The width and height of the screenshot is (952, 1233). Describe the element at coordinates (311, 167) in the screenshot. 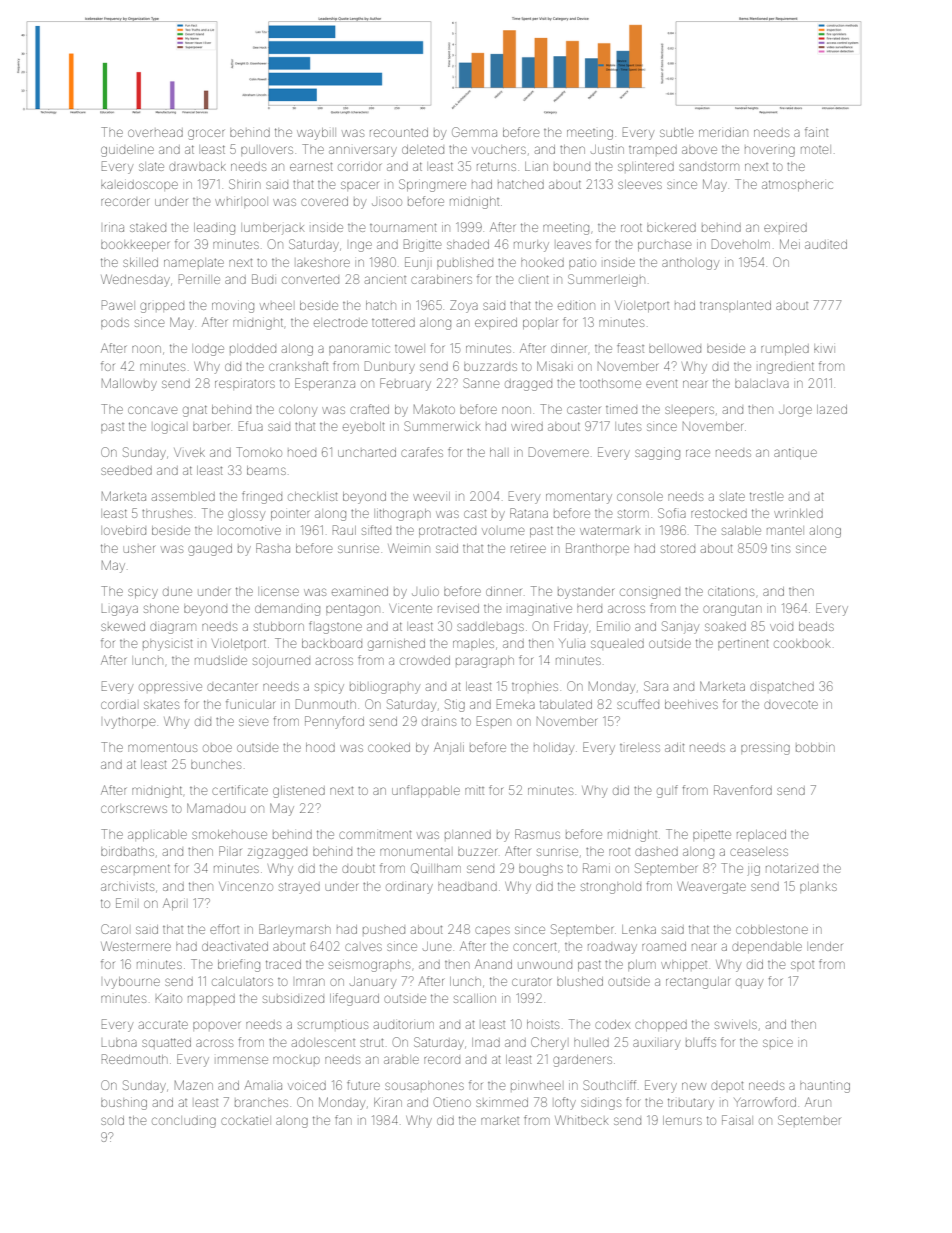

I see `earnest` at that location.
